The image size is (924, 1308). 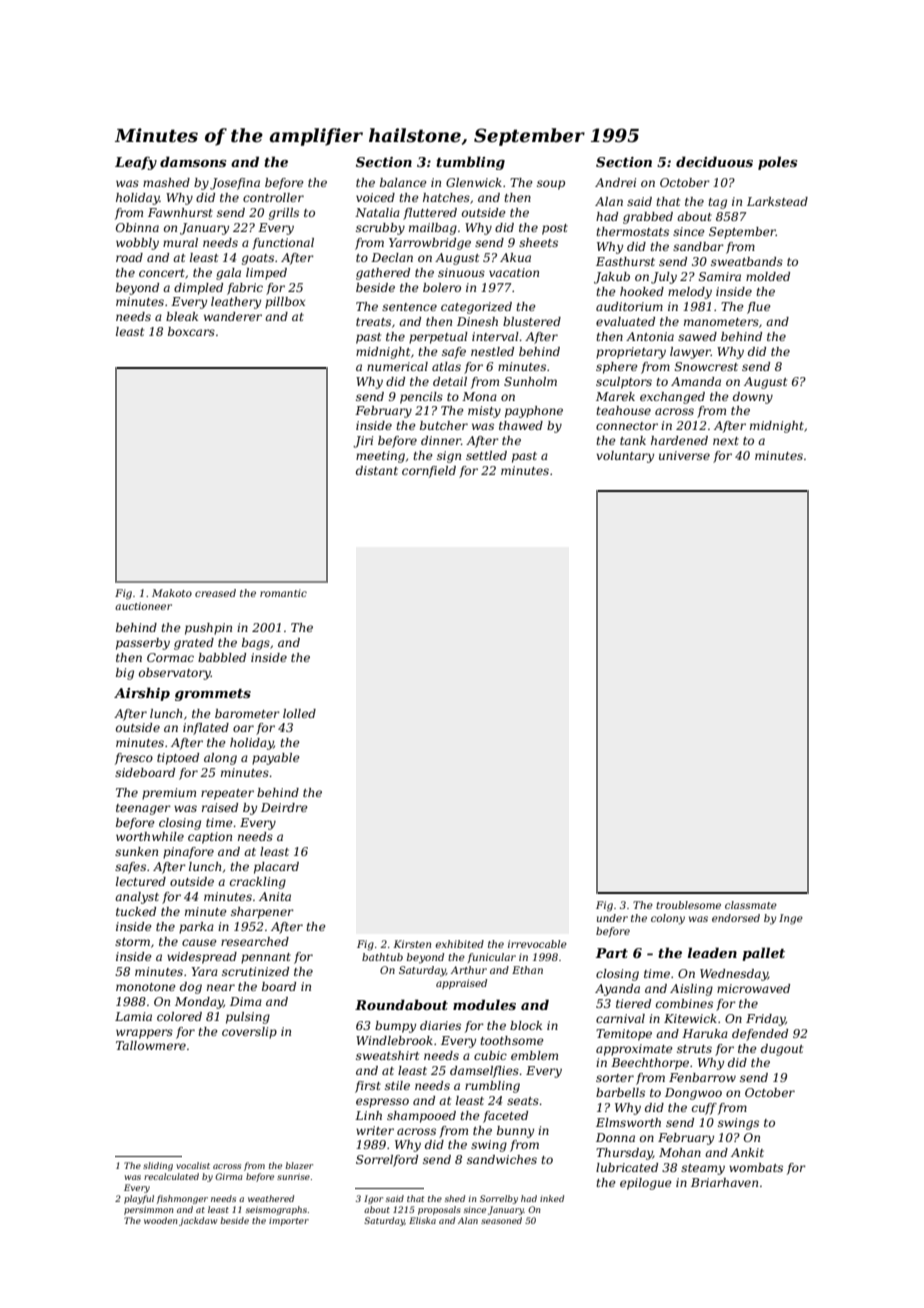 What do you see at coordinates (470, 163) in the screenshot?
I see `tumbling` at bounding box center [470, 163].
